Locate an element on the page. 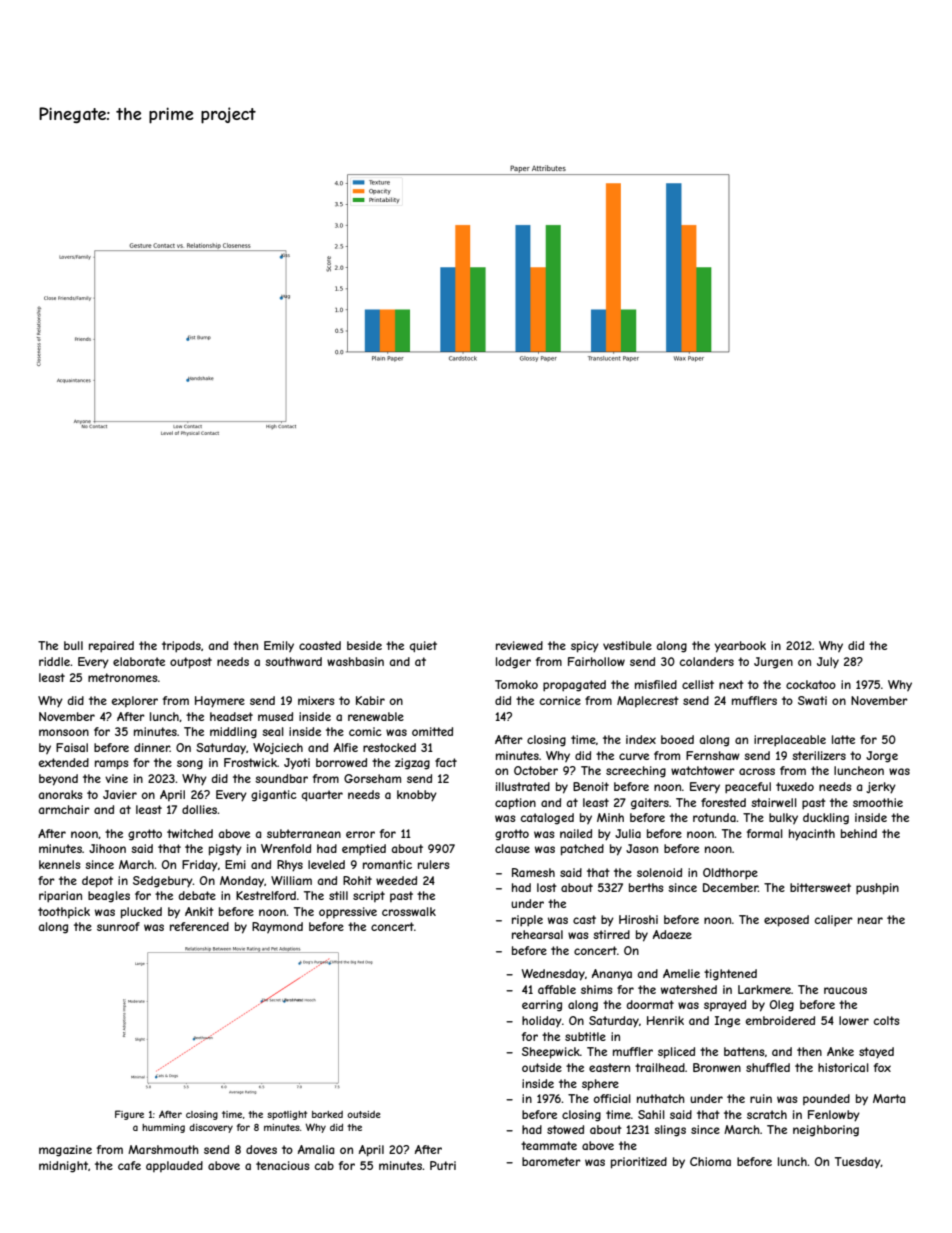 The height and width of the image is (1233, 952). Chioma is located at coordinates (710, 1161).
